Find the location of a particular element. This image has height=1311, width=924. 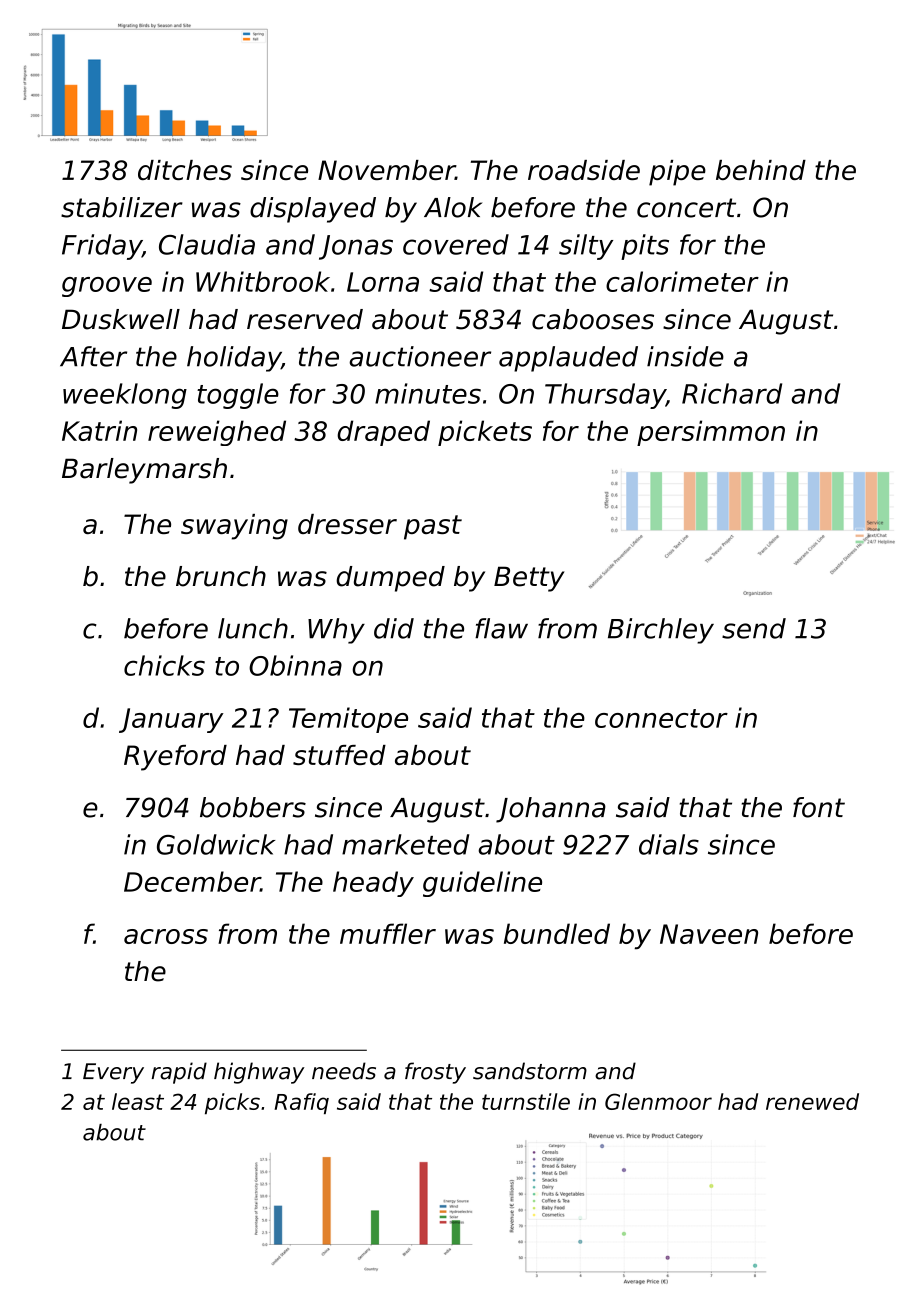

behind is located at coordinates (761, 170).
